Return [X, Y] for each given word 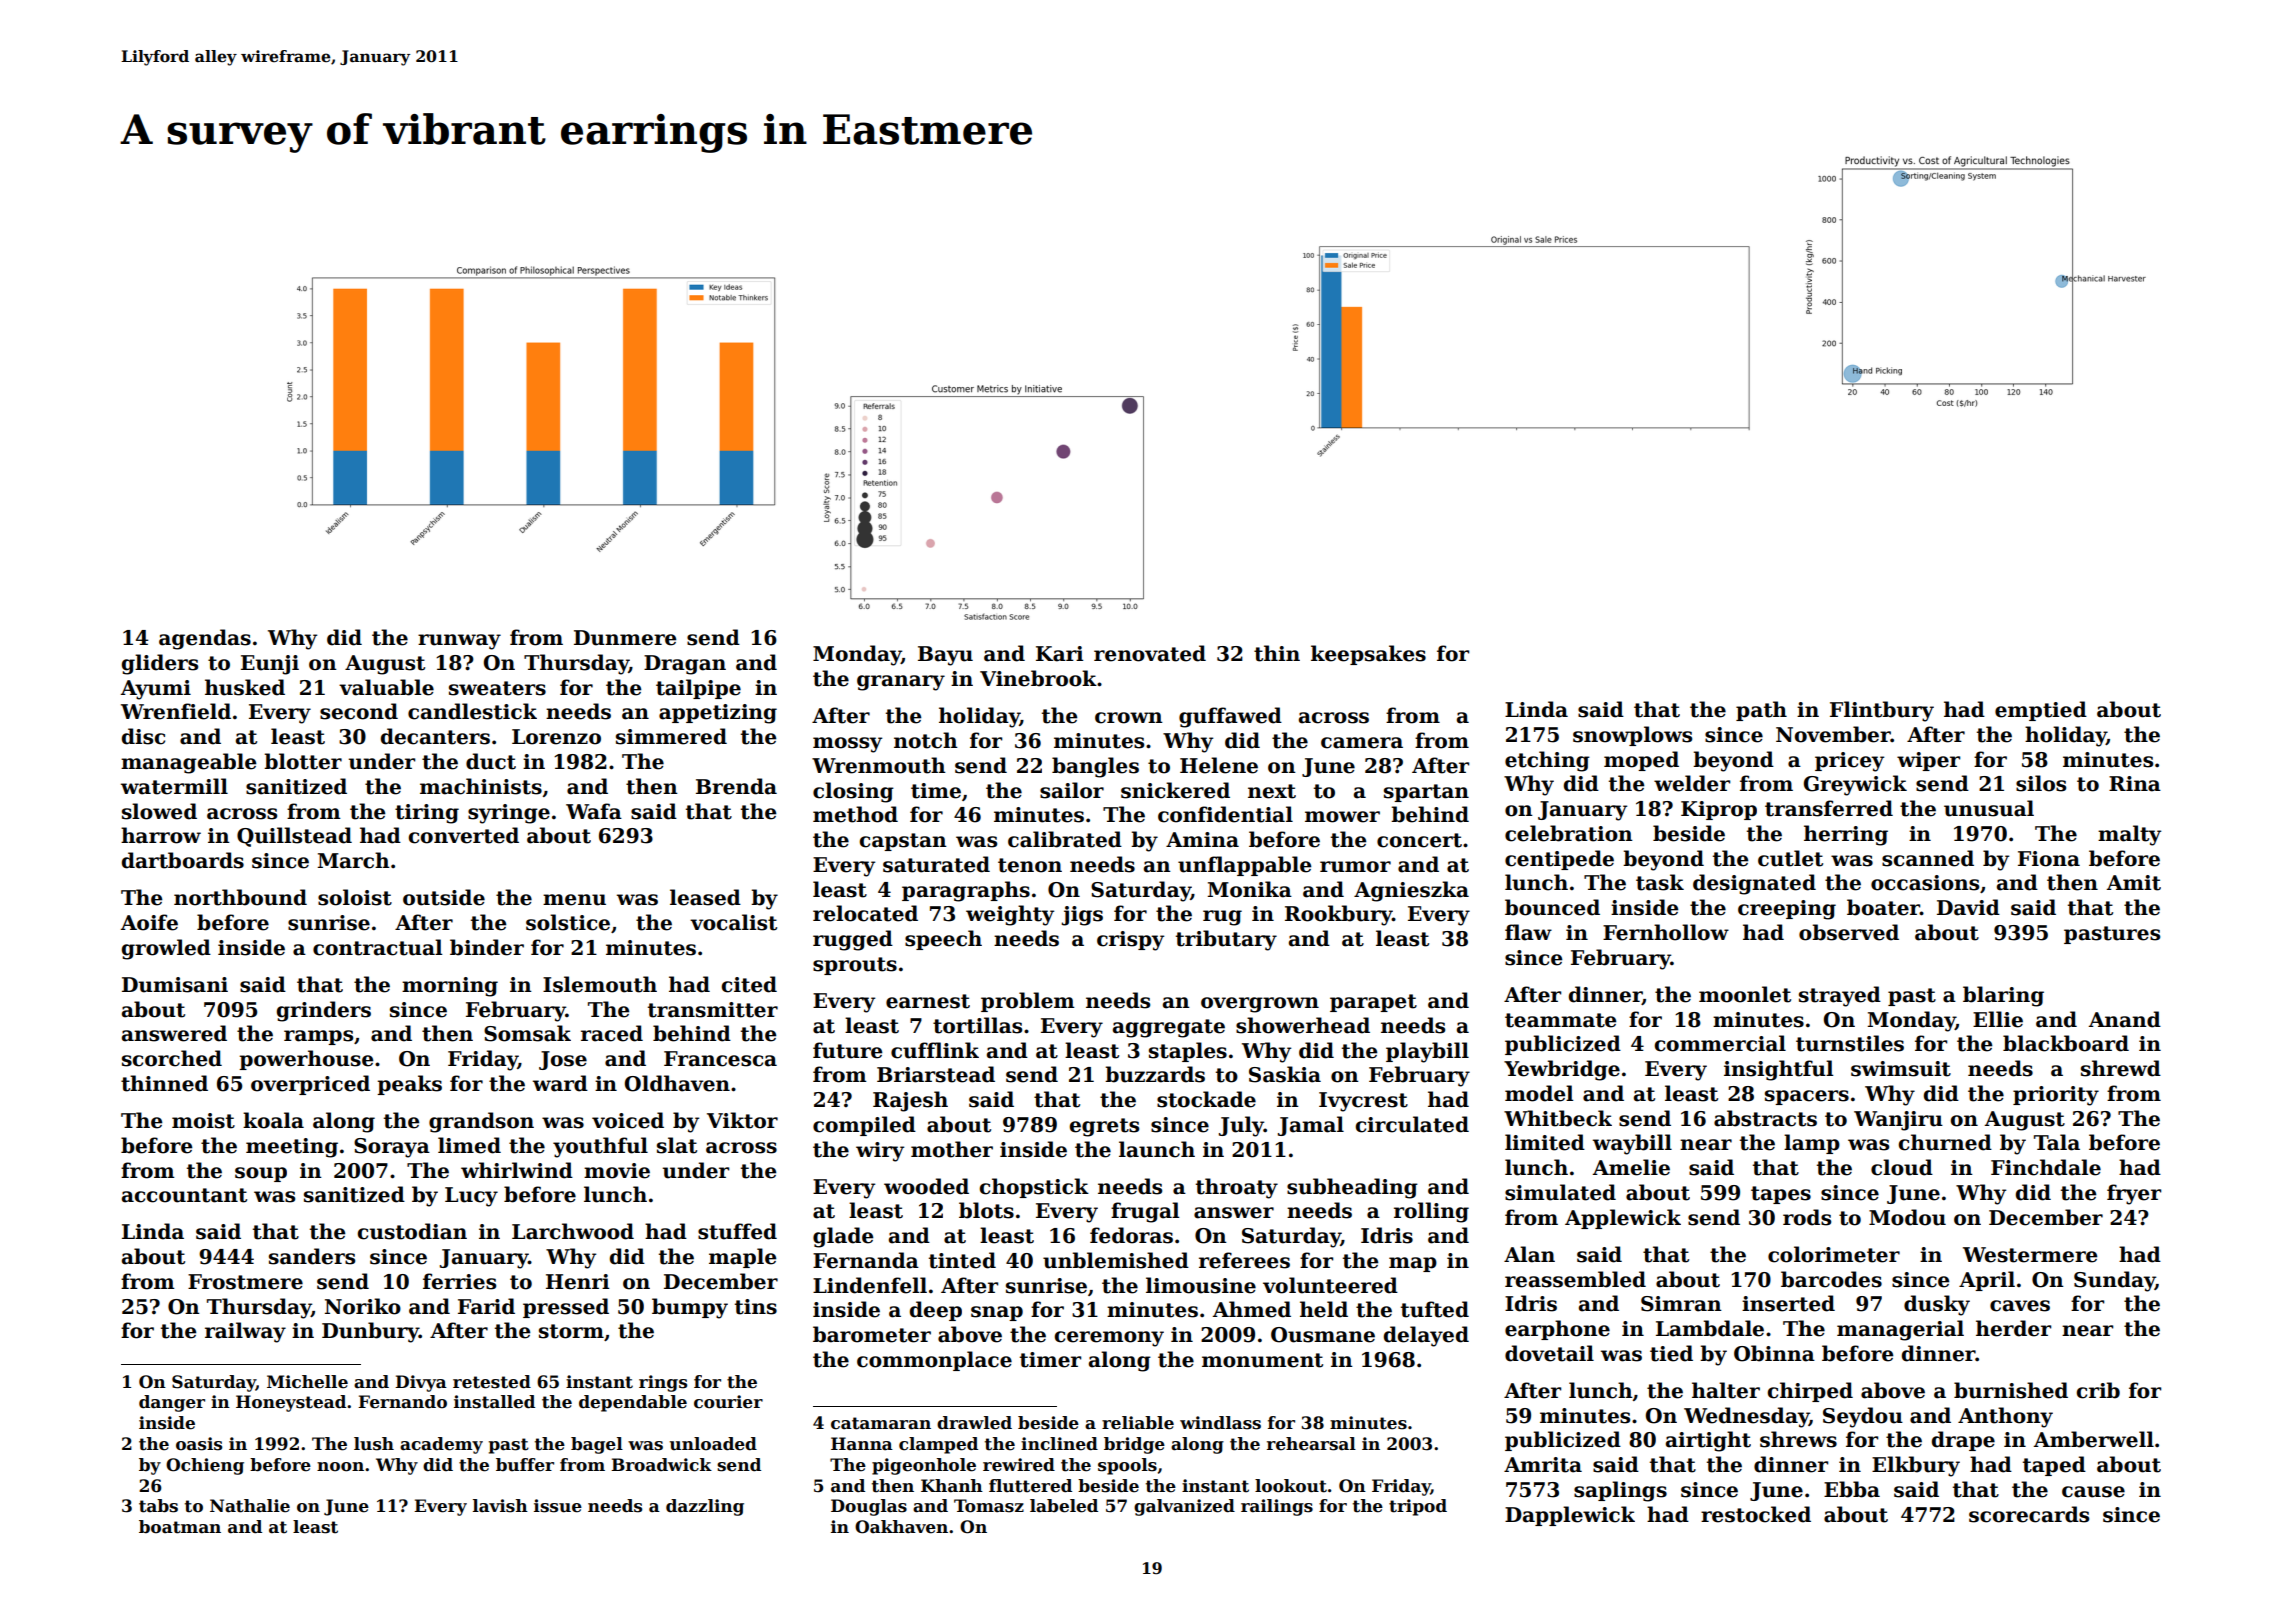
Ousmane [1323, 1335]
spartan [1426, 793]
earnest [928, 1001]
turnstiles [1850, 1043]
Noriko [363, 1306]
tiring [427, 814]
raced [612, 1033]
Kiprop [1719, 810]
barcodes [1831, 1279]
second [359, 711]
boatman [180, 1527]
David [1968, 907]
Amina [1202, 840]
